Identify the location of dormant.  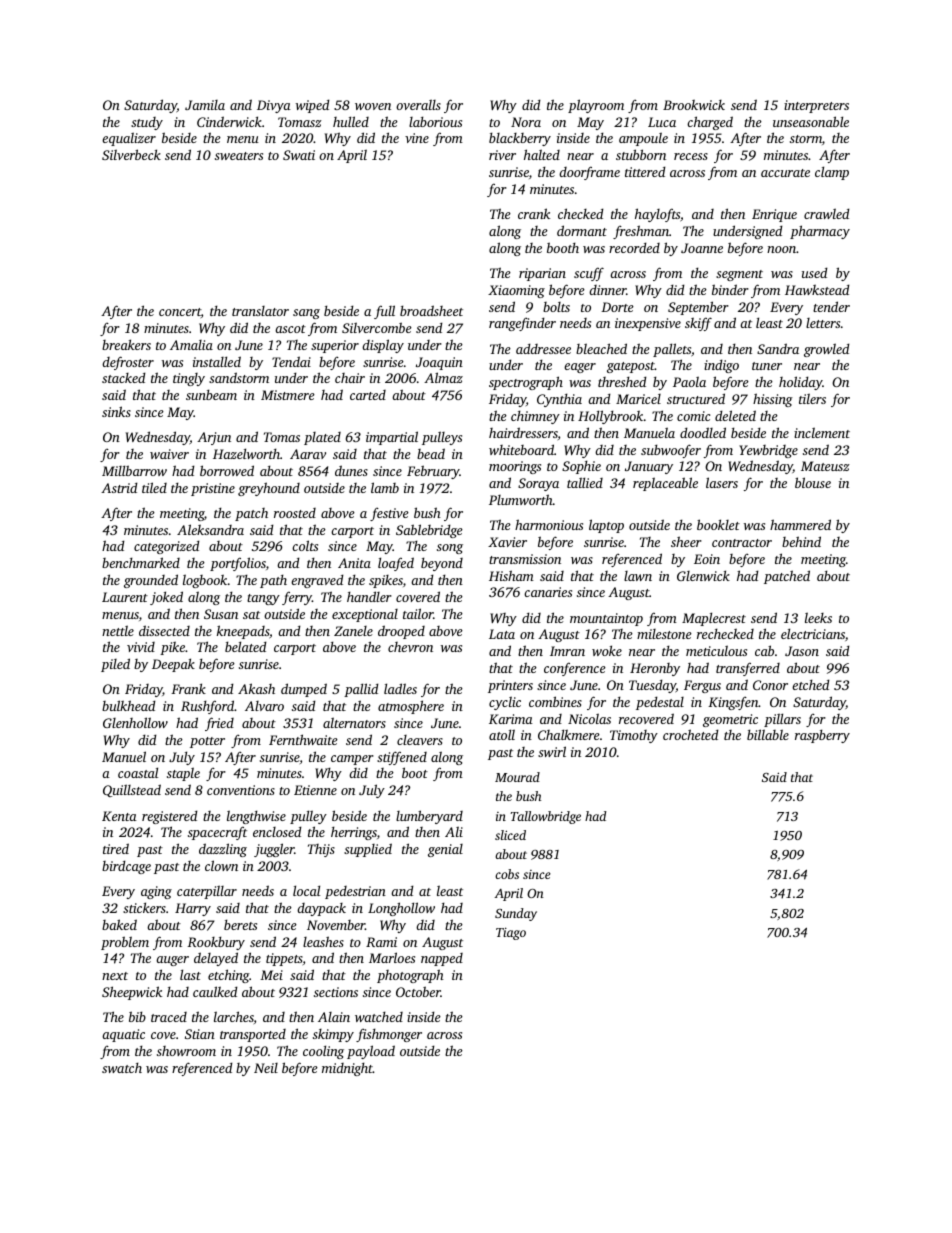
(582, 230).
